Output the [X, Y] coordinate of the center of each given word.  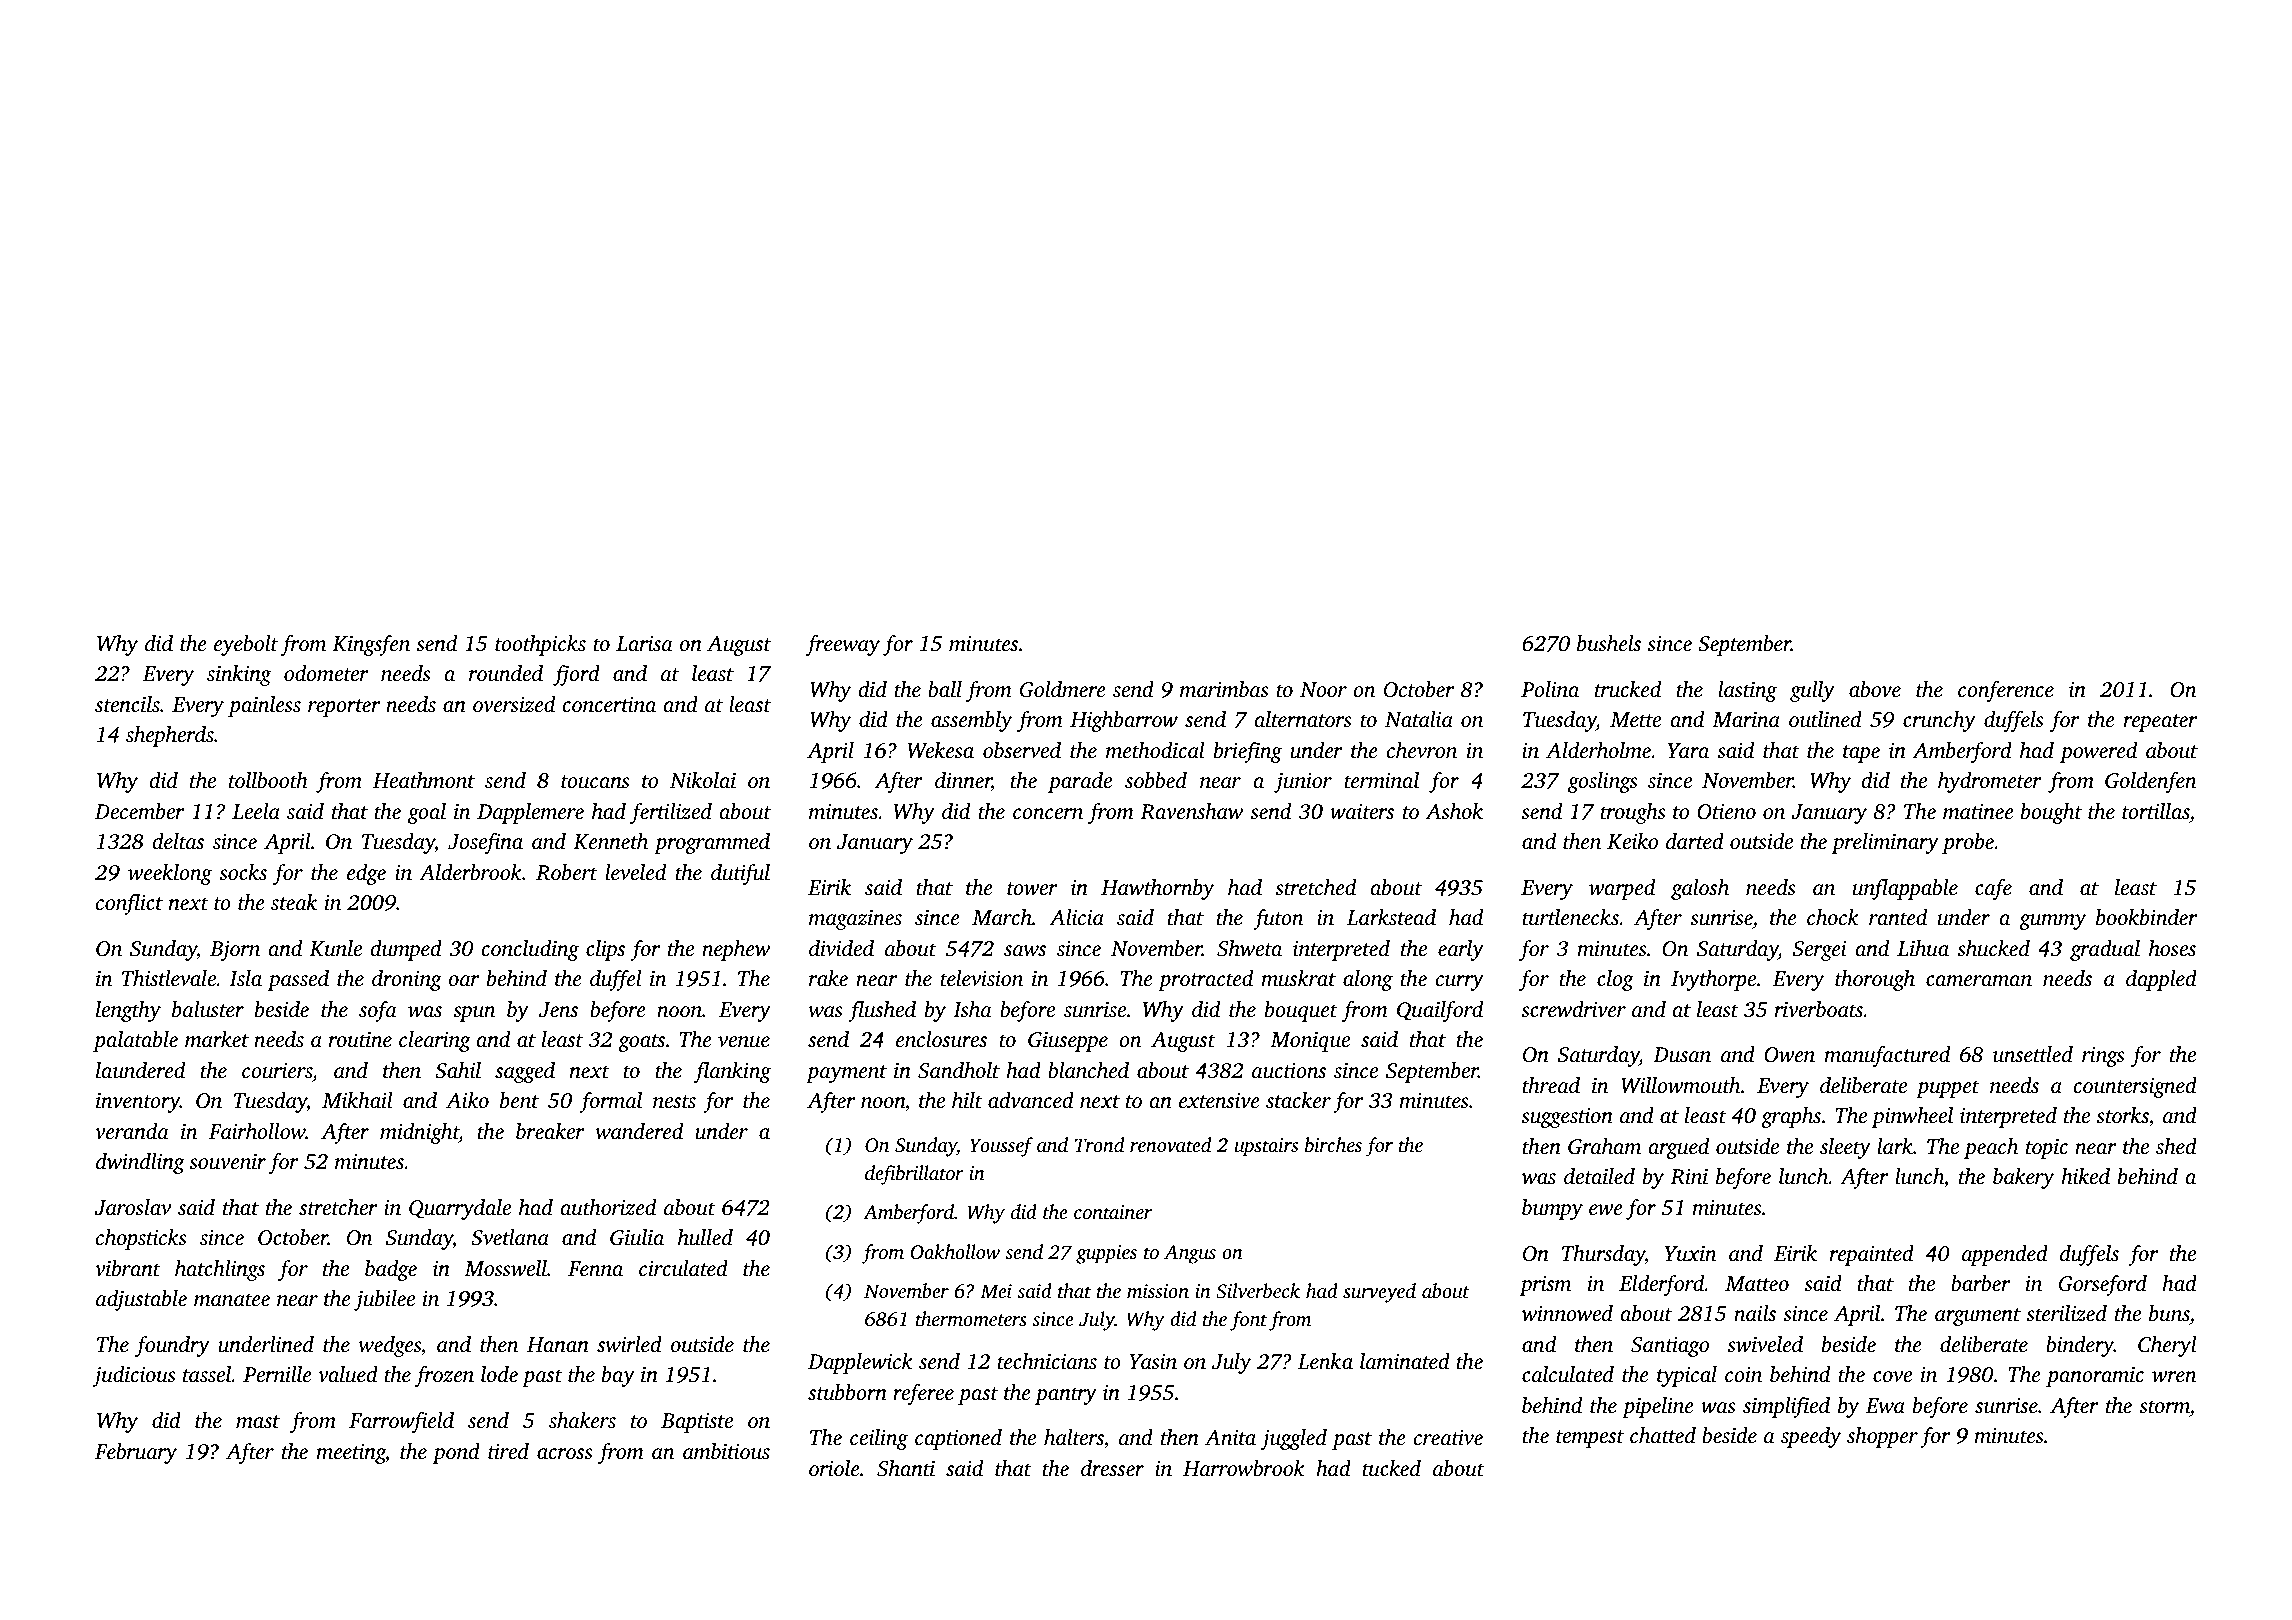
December [139, 811]
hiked [2085, 1176]
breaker [550, 1131]
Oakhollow [955, 1252]
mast [258, 1421]
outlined [1825, 719]
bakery [2023, 1178]
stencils [127, 704]
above [1875, 689]
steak [294, 902]
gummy [2052, 922]
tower [1032, 888]
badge [391, 1270]
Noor [1323, 689]
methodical [1155, 750]
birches [1333, 1144]
